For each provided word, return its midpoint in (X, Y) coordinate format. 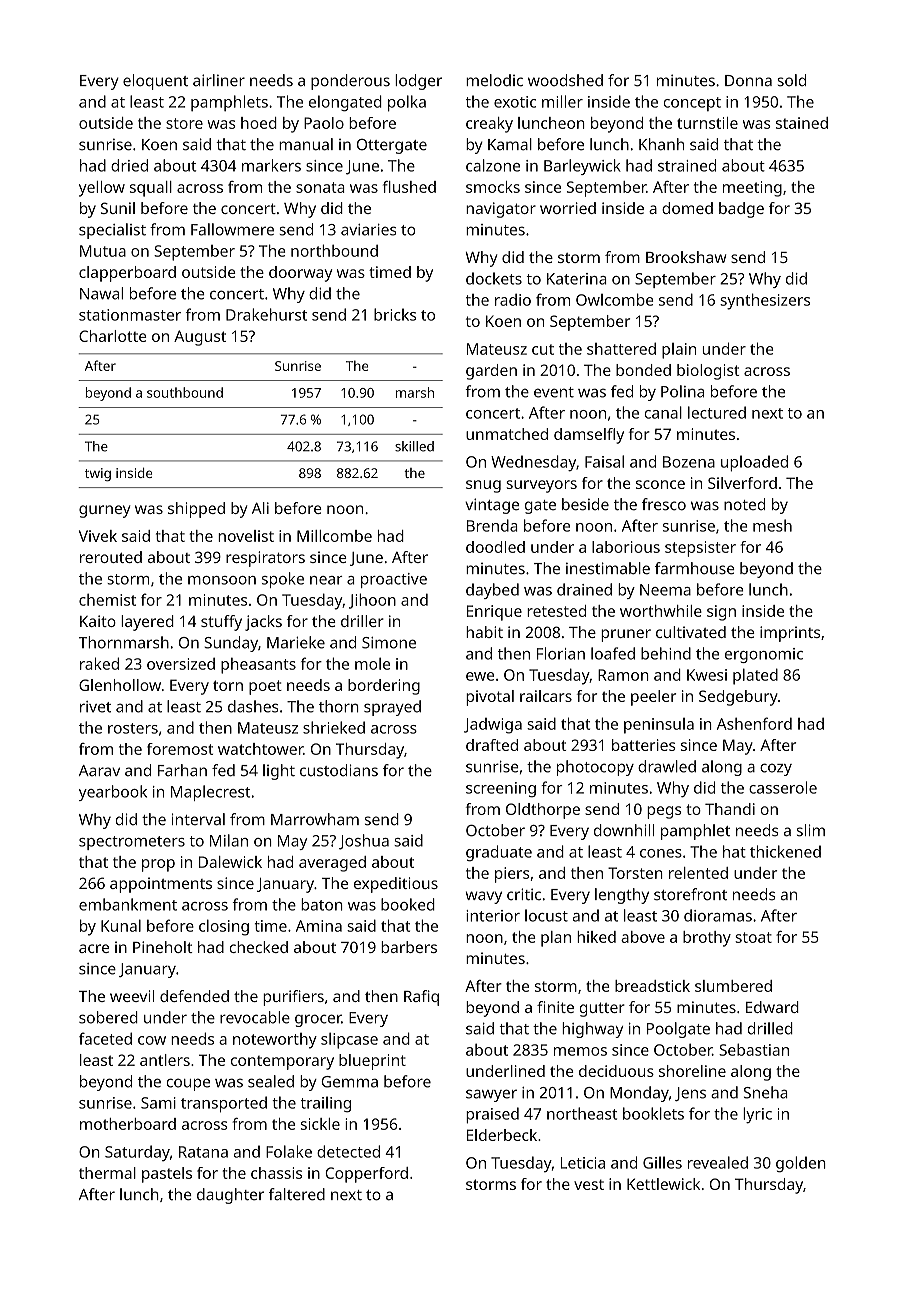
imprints (790, 634)
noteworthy (275, 1041)
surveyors (541, 486)
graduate (499, 853)
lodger (418, 82)
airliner (219, 80)
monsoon (222, 580)
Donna (748, 81)
